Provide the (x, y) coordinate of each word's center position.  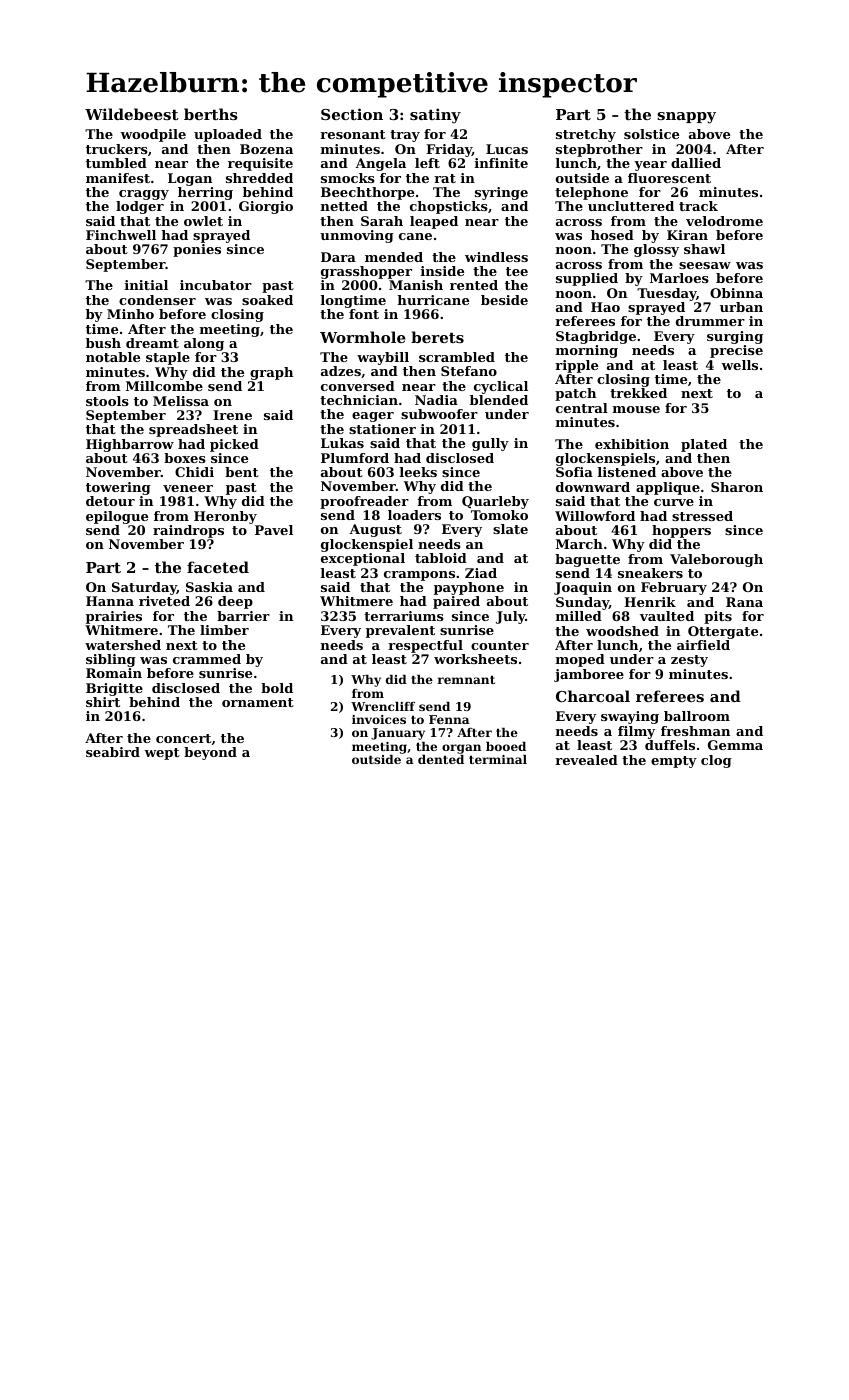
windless (496, 257)
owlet (203, 221)
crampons (419, 576)
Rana (744, 602)
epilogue (117, 517)
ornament (258, 702)
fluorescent (669, 178)
